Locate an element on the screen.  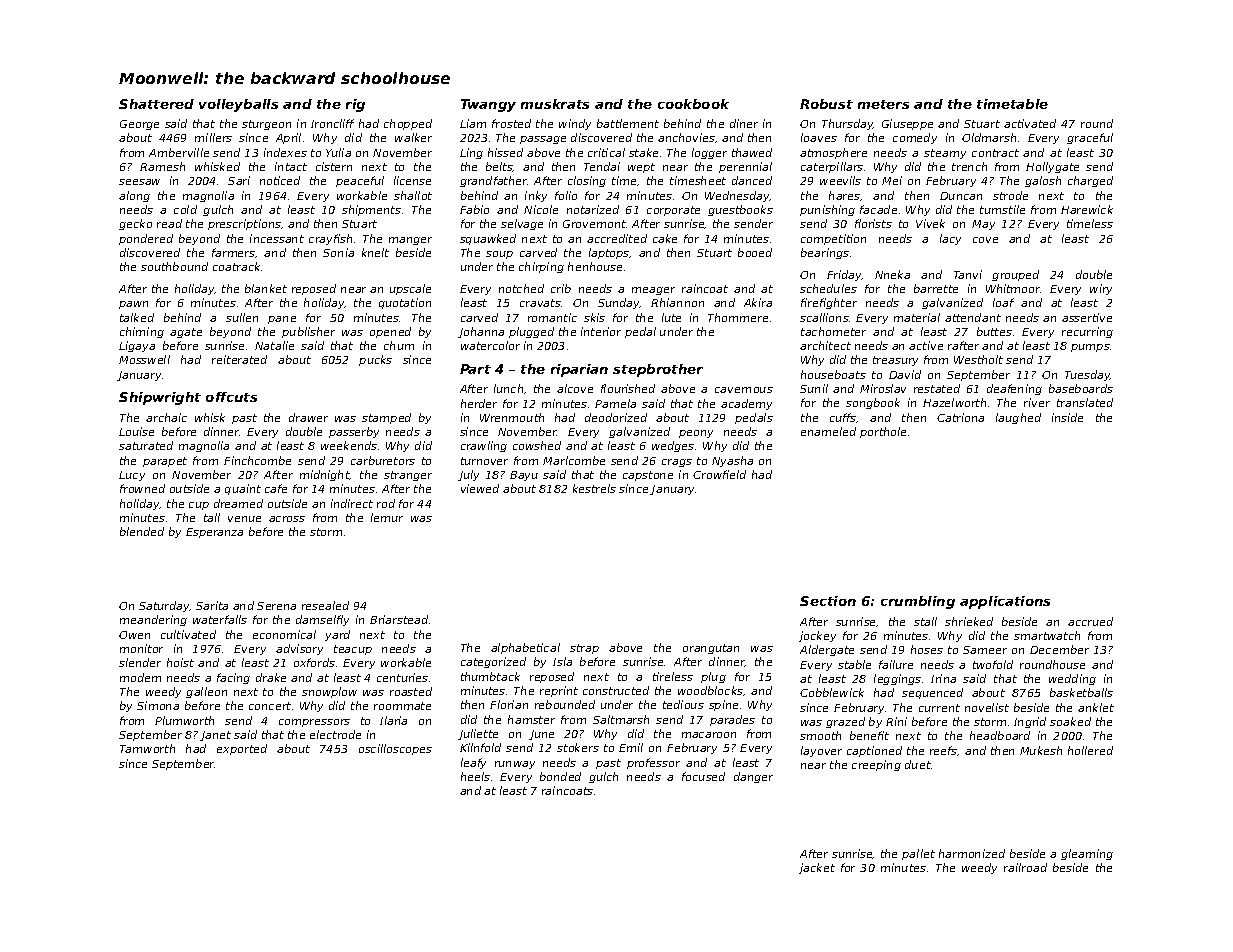
quaint is located at coordinates (243, 489).
